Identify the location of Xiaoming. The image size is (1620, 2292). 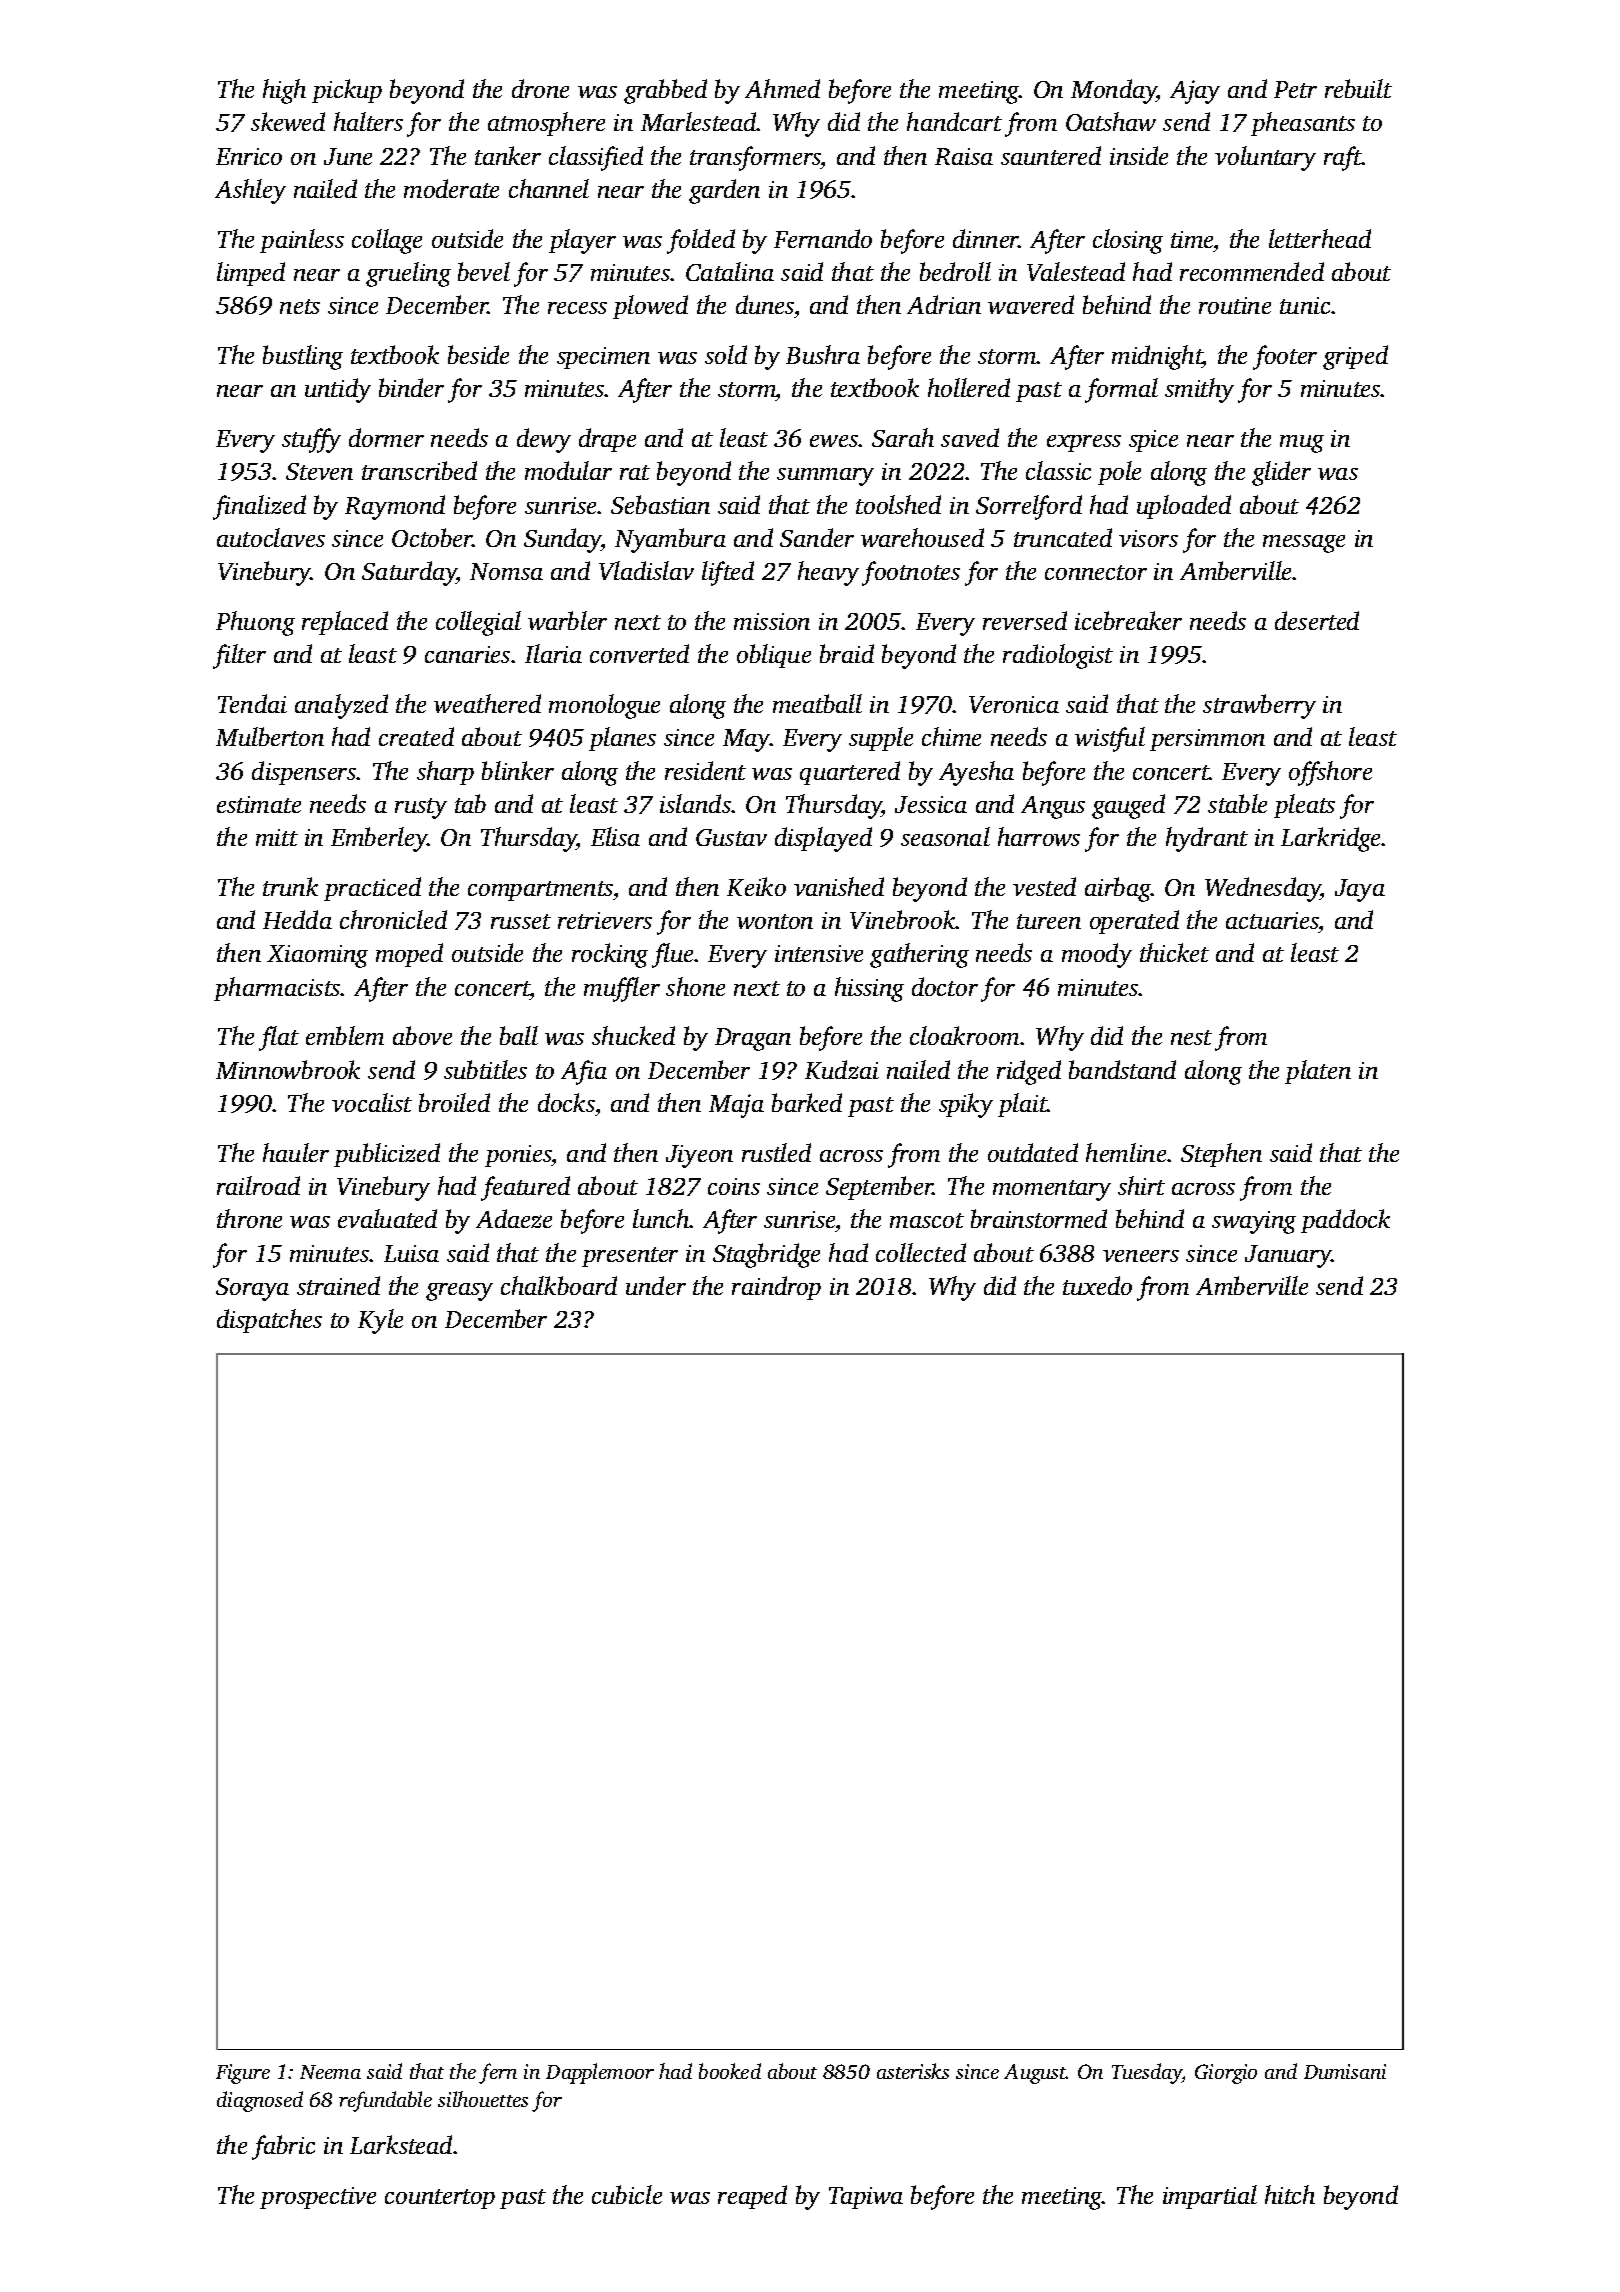
(317, 956).
